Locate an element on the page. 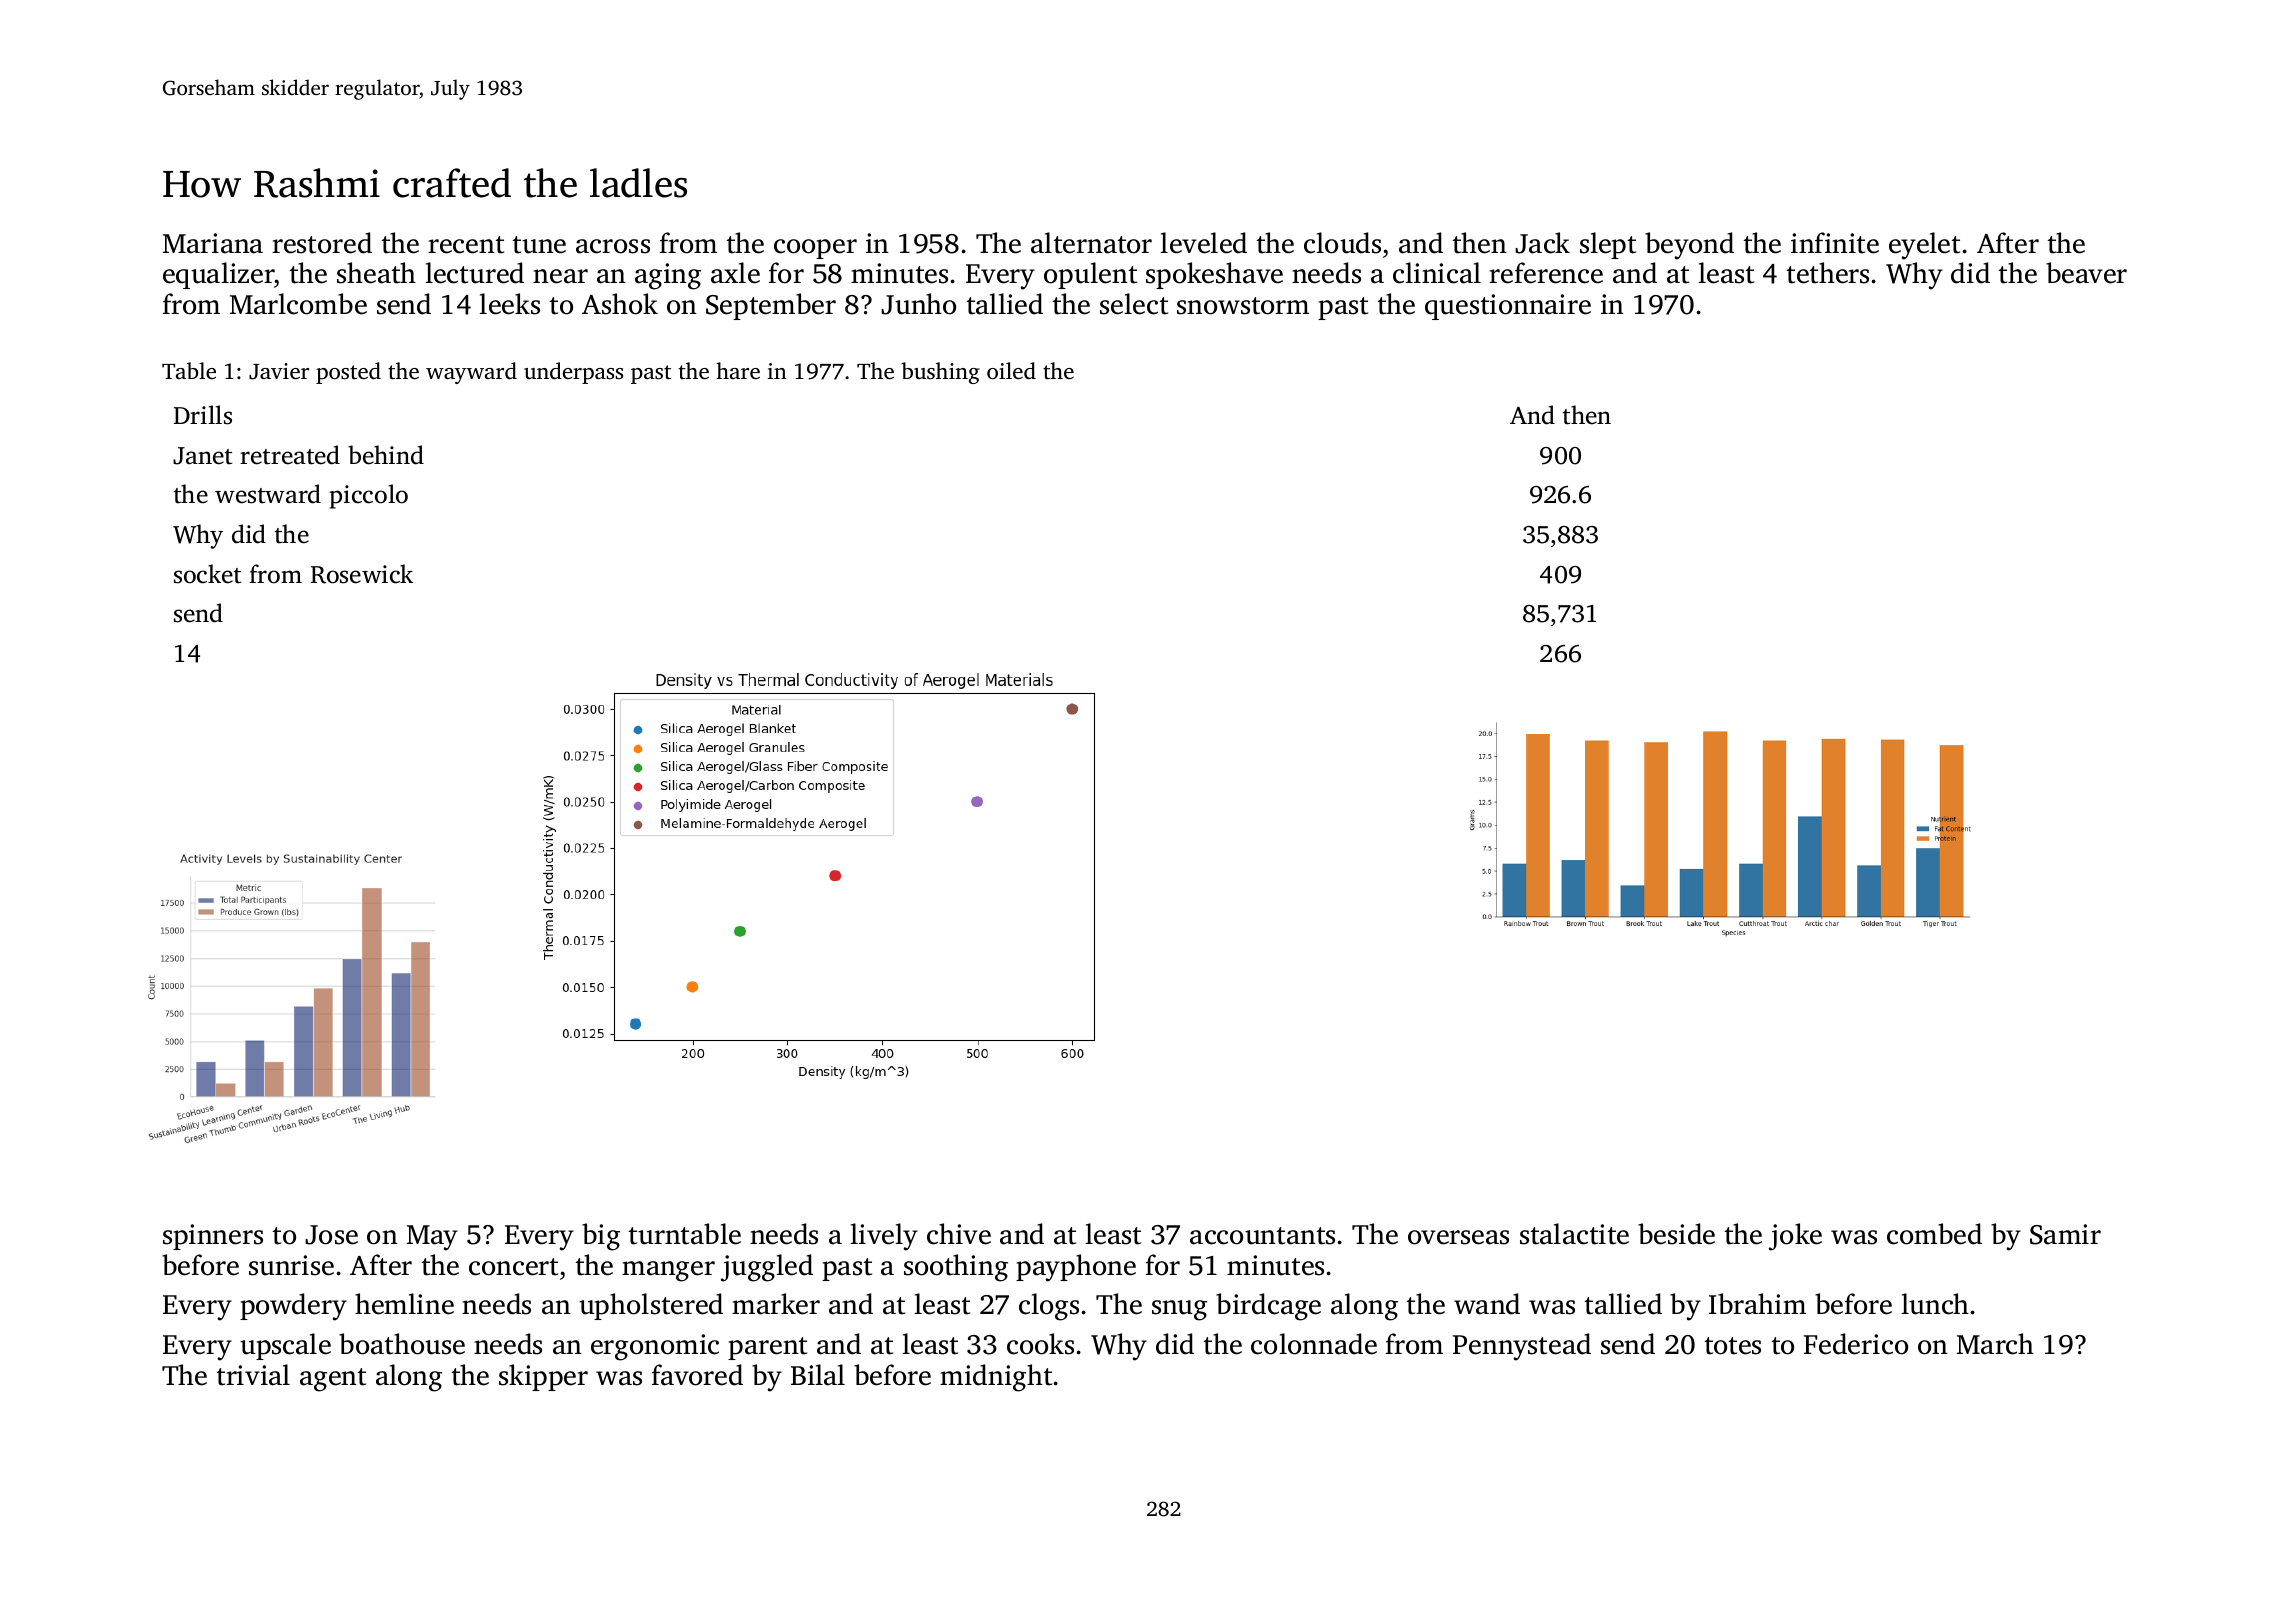 The image size is (2292, 1620). powdery is located at coordinates (293, 1307).
